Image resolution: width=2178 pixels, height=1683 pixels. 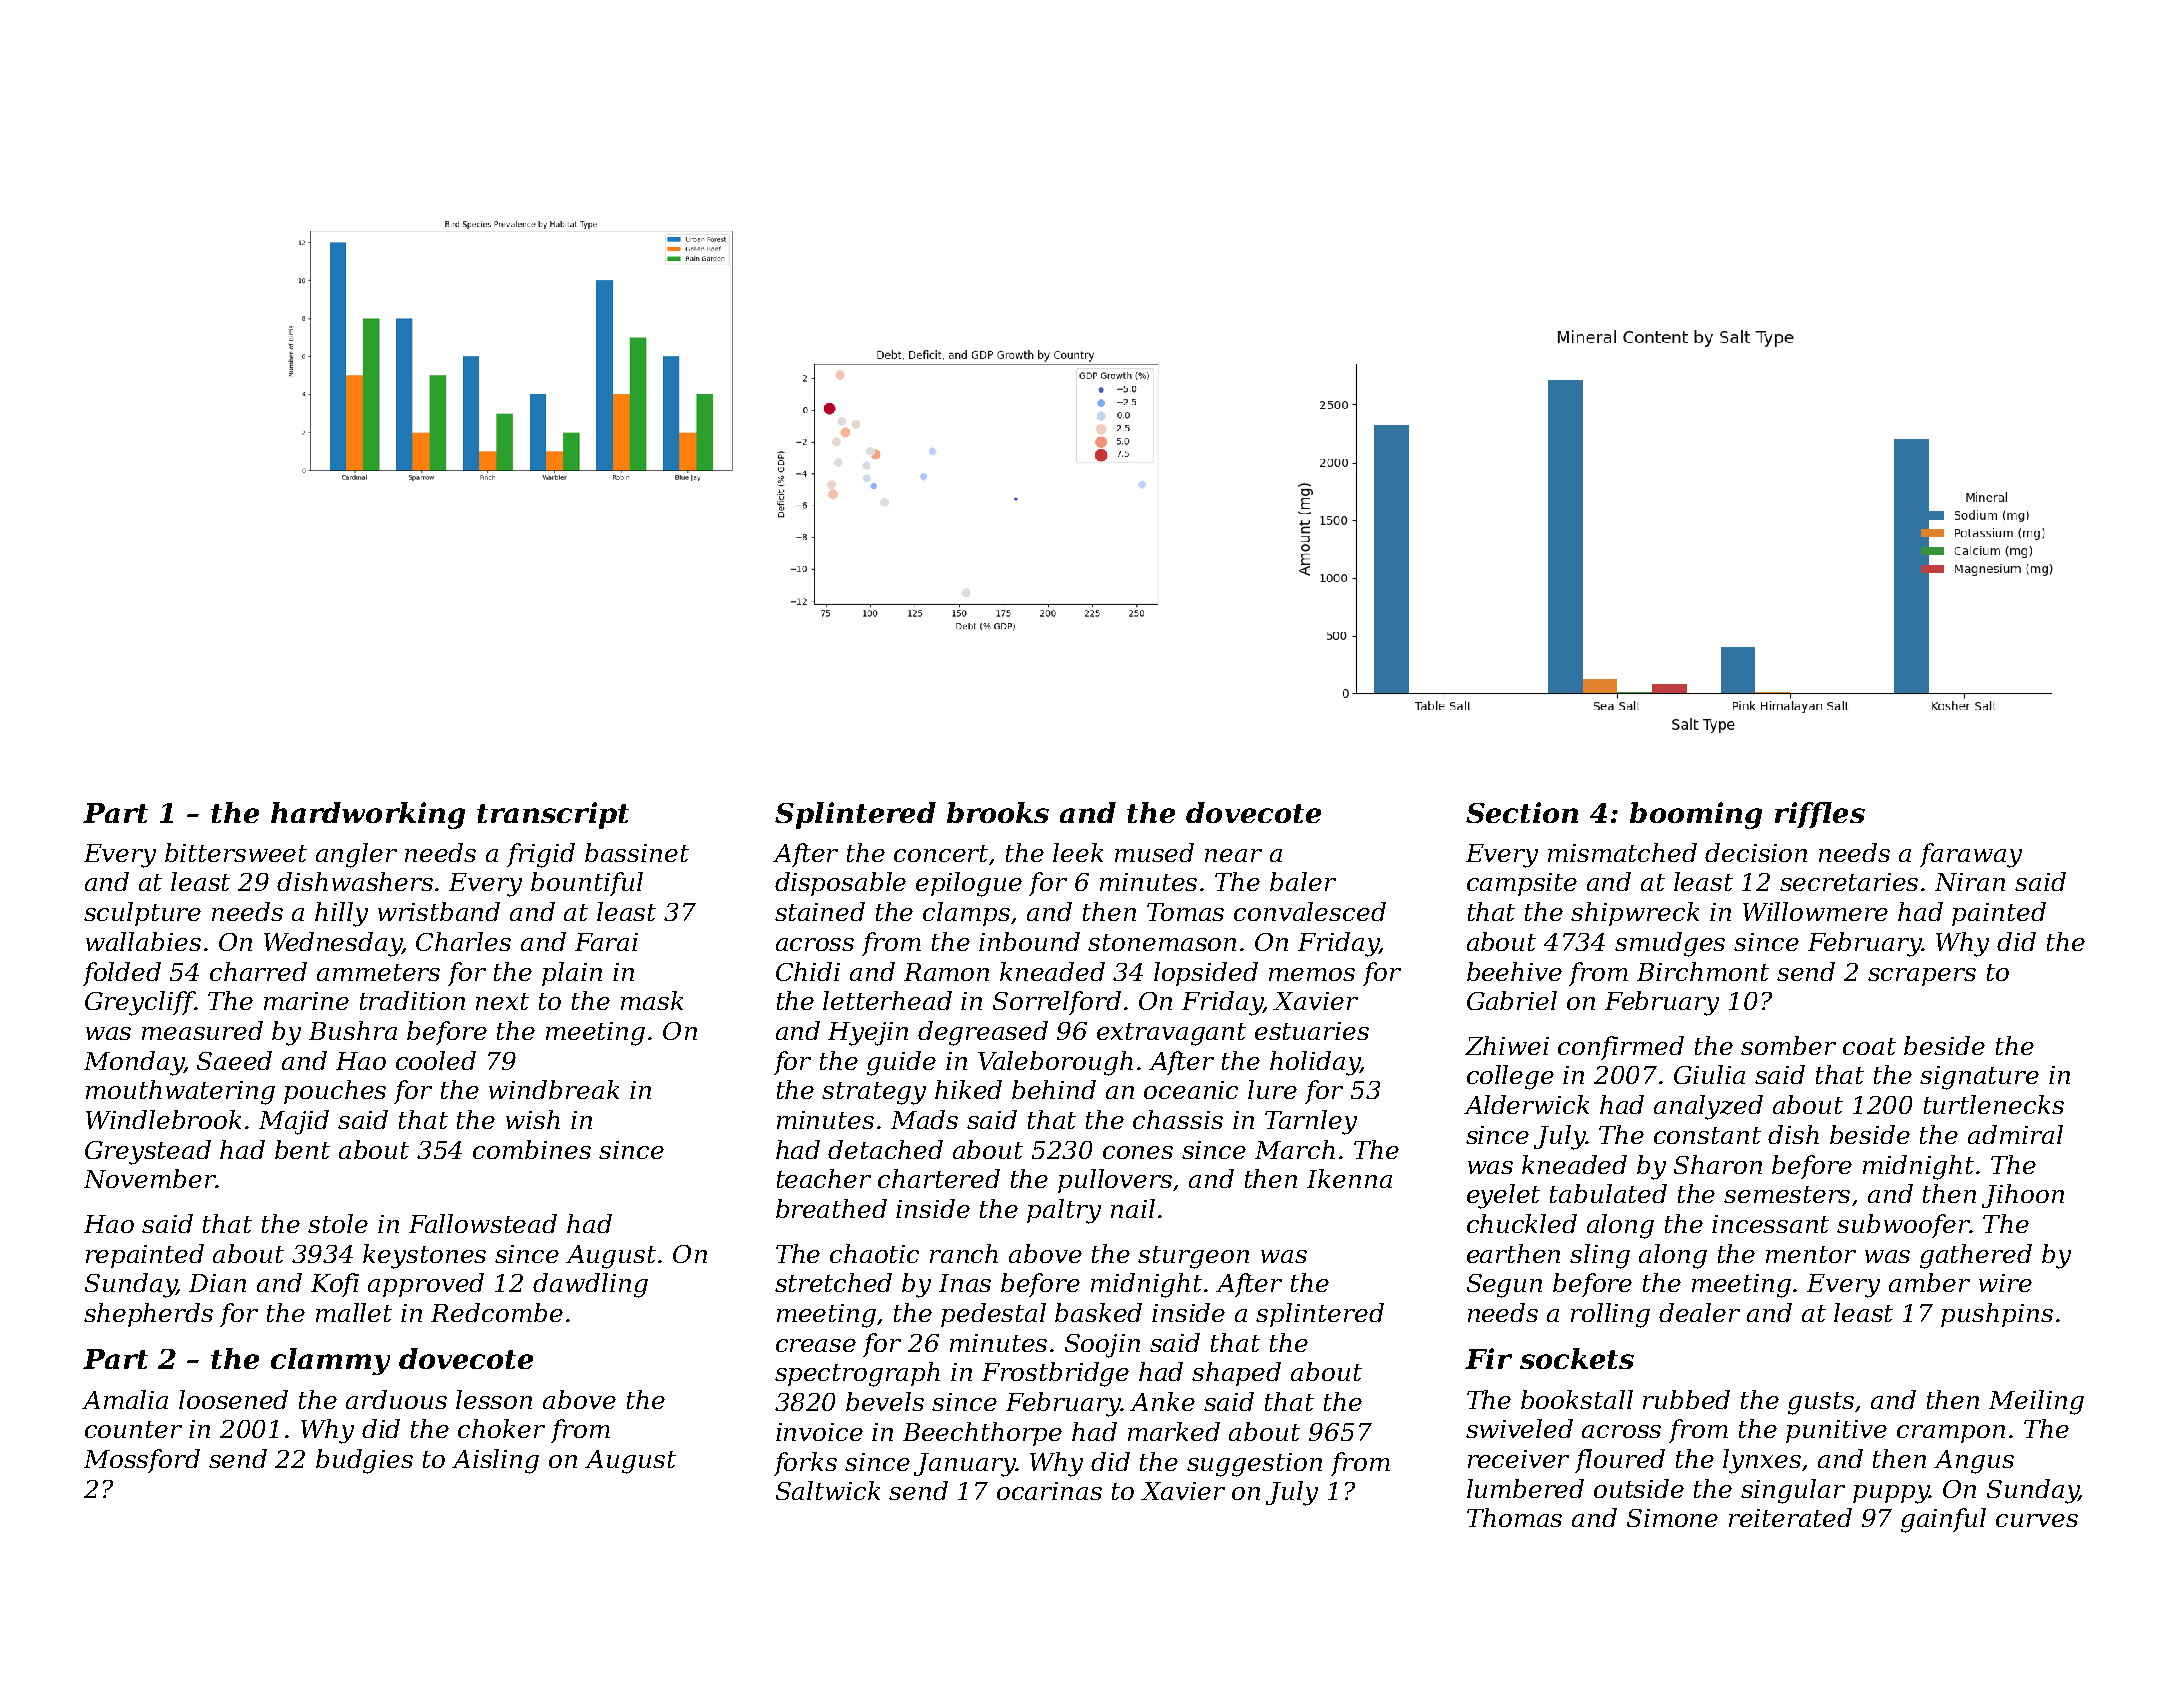 I want to click on forks, so click(x=805, y=1464).
